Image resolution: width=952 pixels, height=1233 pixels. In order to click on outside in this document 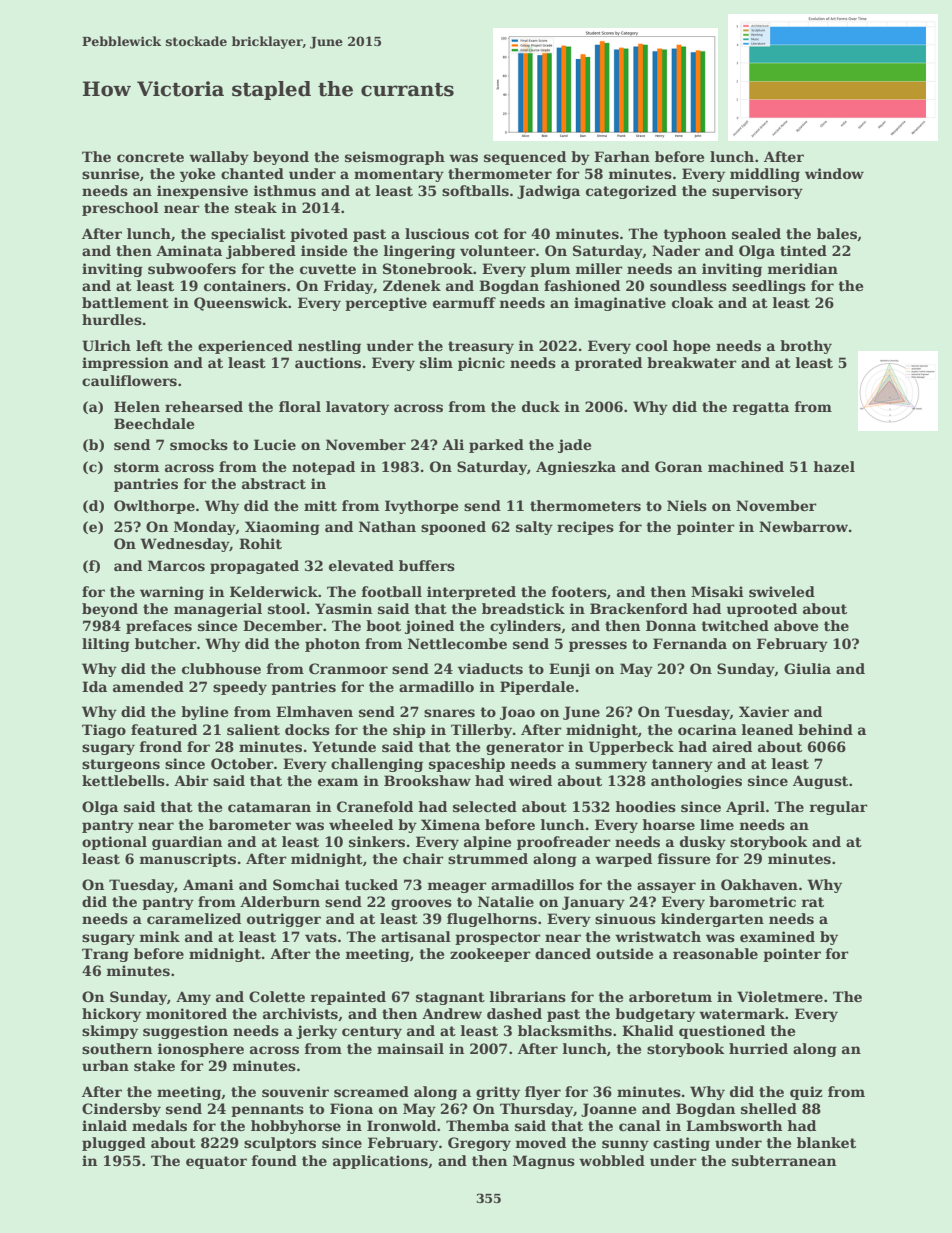, I will do `click(624, 953)`.
